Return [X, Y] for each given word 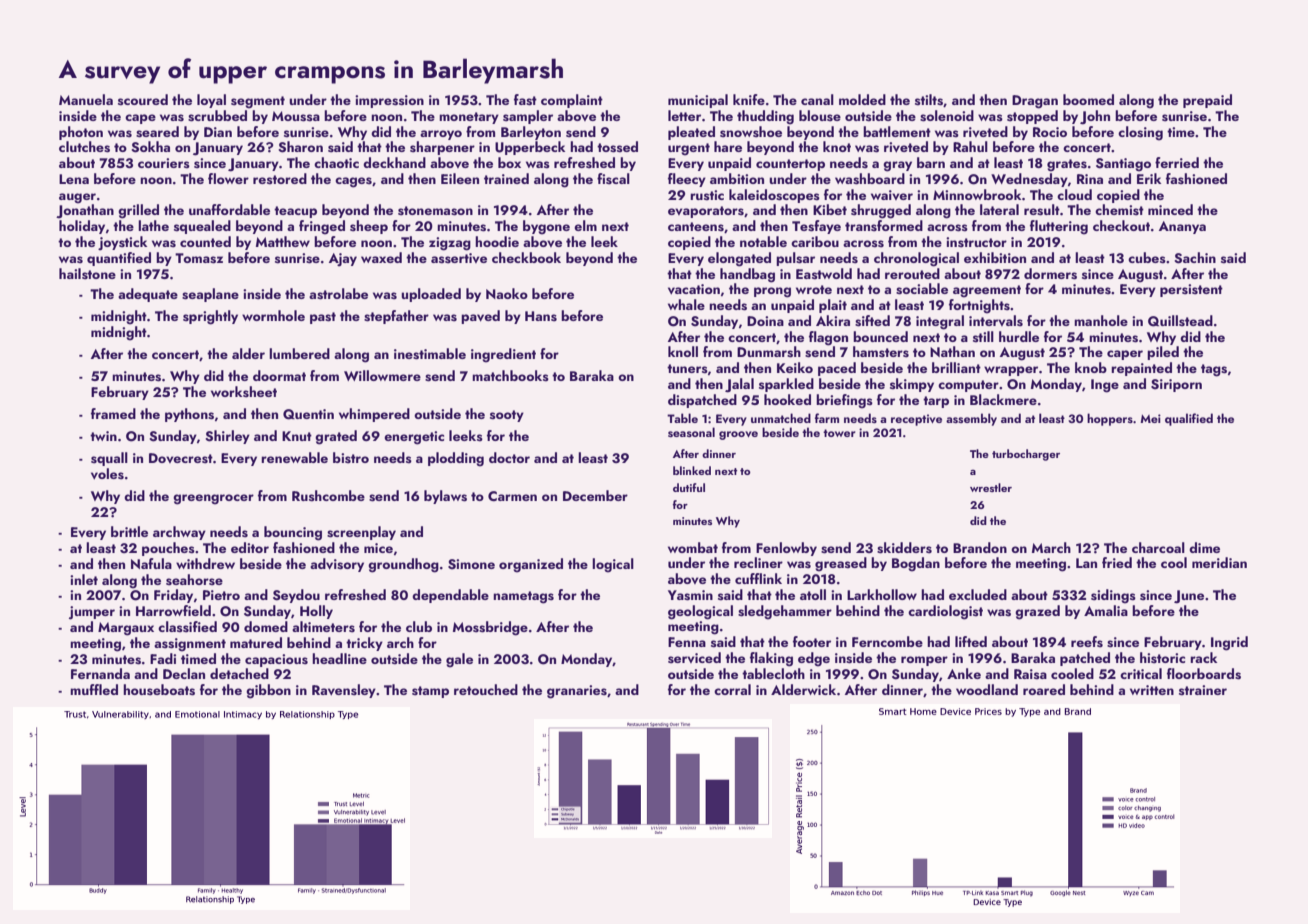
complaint [572, 101]
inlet [84, 579]
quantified [119, 259]
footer [812, 641]
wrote [814, 289]
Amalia [1106, 610]
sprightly [210, 317]
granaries [577, 692]
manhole [1101, 320]
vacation [694, 289]
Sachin [1195, 258]
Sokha [150, 147]
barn [931, 162]
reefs [1087, 642]
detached [239, 673]
